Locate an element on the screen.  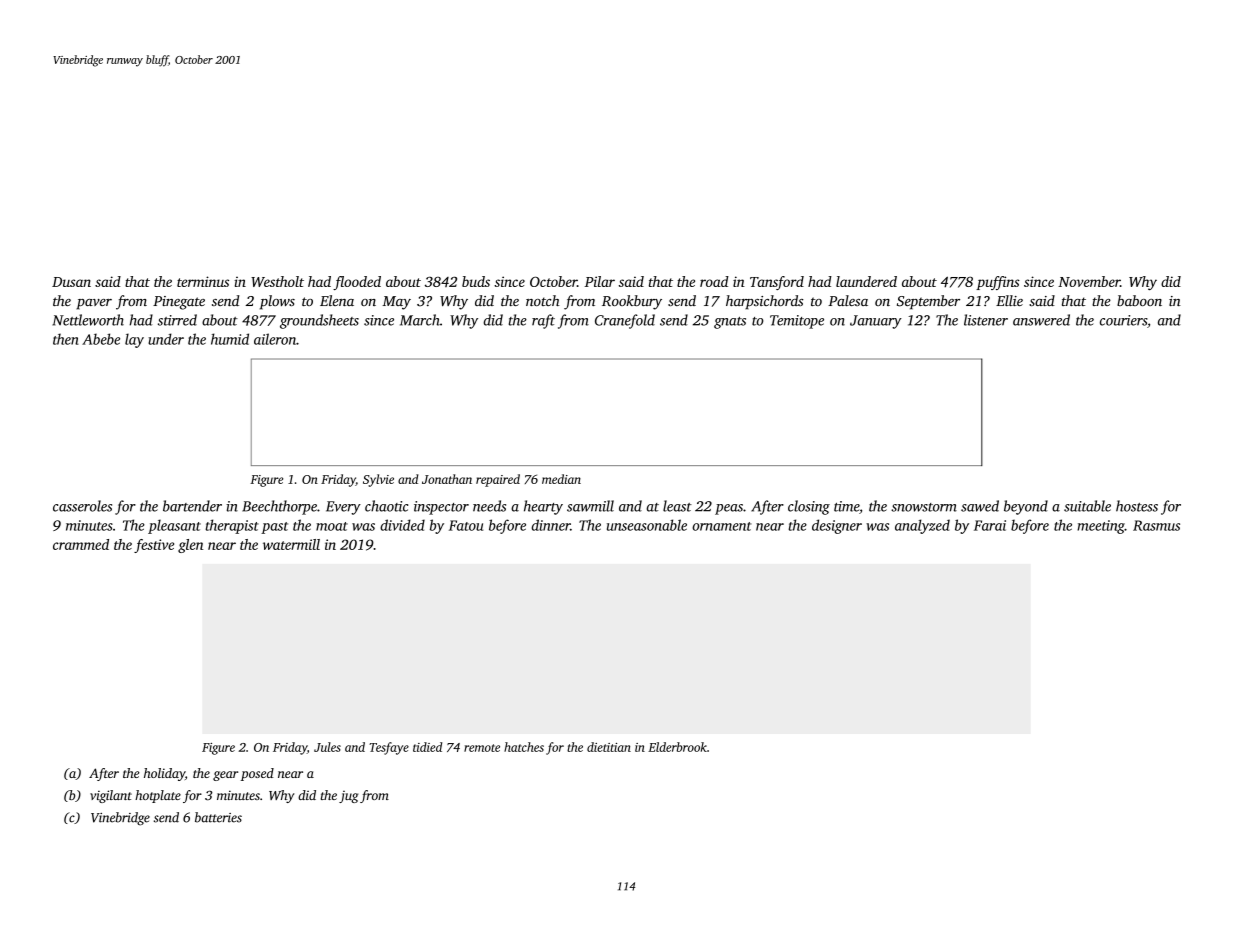
jug is located at coordinates (348, 797).
